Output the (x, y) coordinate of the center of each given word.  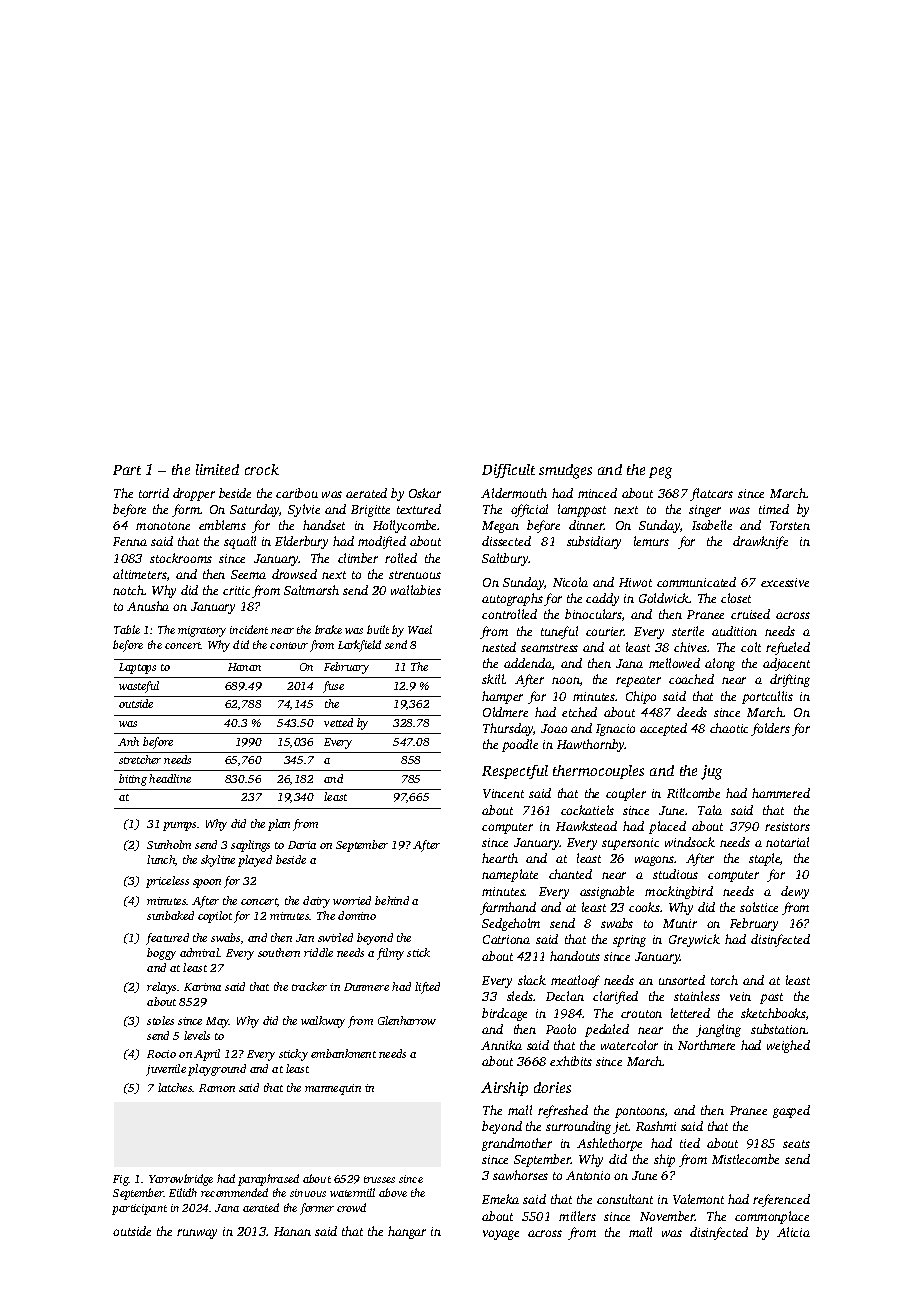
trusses (379, 1179)
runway (197, 1234)
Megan (500, 527)
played (255, 861)
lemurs (651, 541)
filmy (390, 954)
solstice (759, 907)
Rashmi (656, 1126)
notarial (787, 842)
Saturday (255, 510)
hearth (500, 858)
